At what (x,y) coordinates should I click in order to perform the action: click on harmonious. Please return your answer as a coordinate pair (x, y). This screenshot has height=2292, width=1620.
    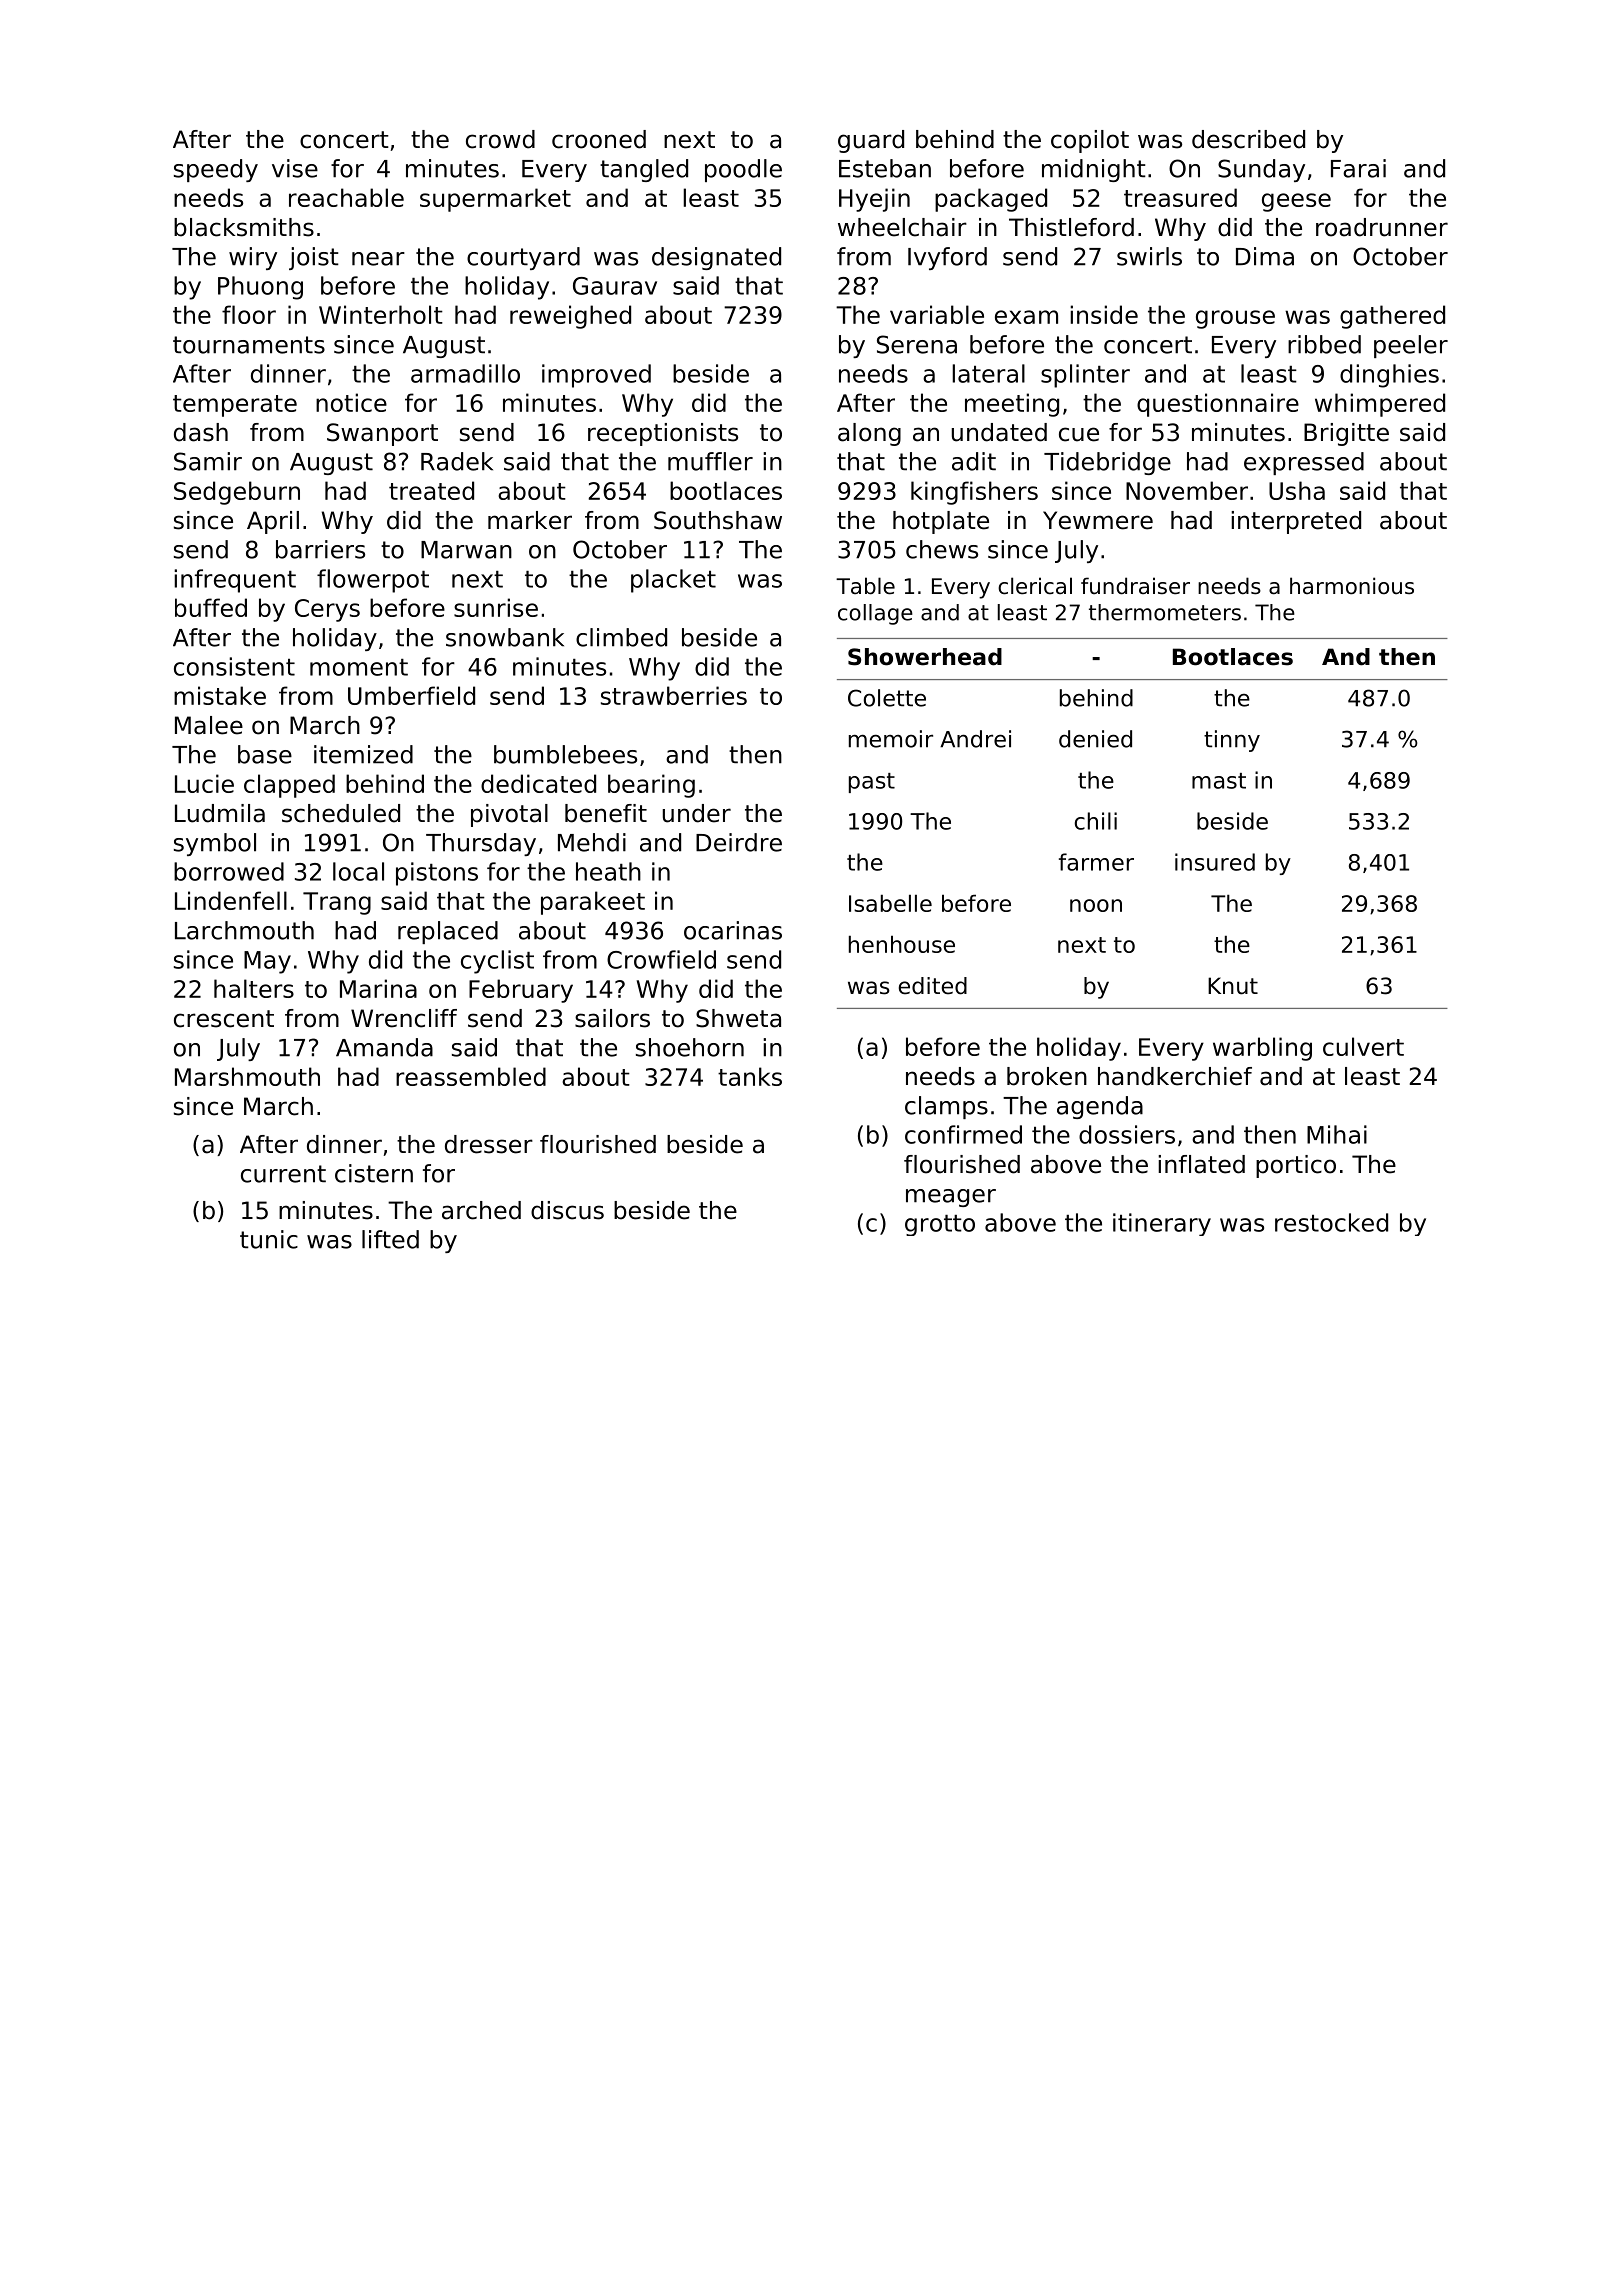
    Looking at the image, I should click on (1352, 586).
